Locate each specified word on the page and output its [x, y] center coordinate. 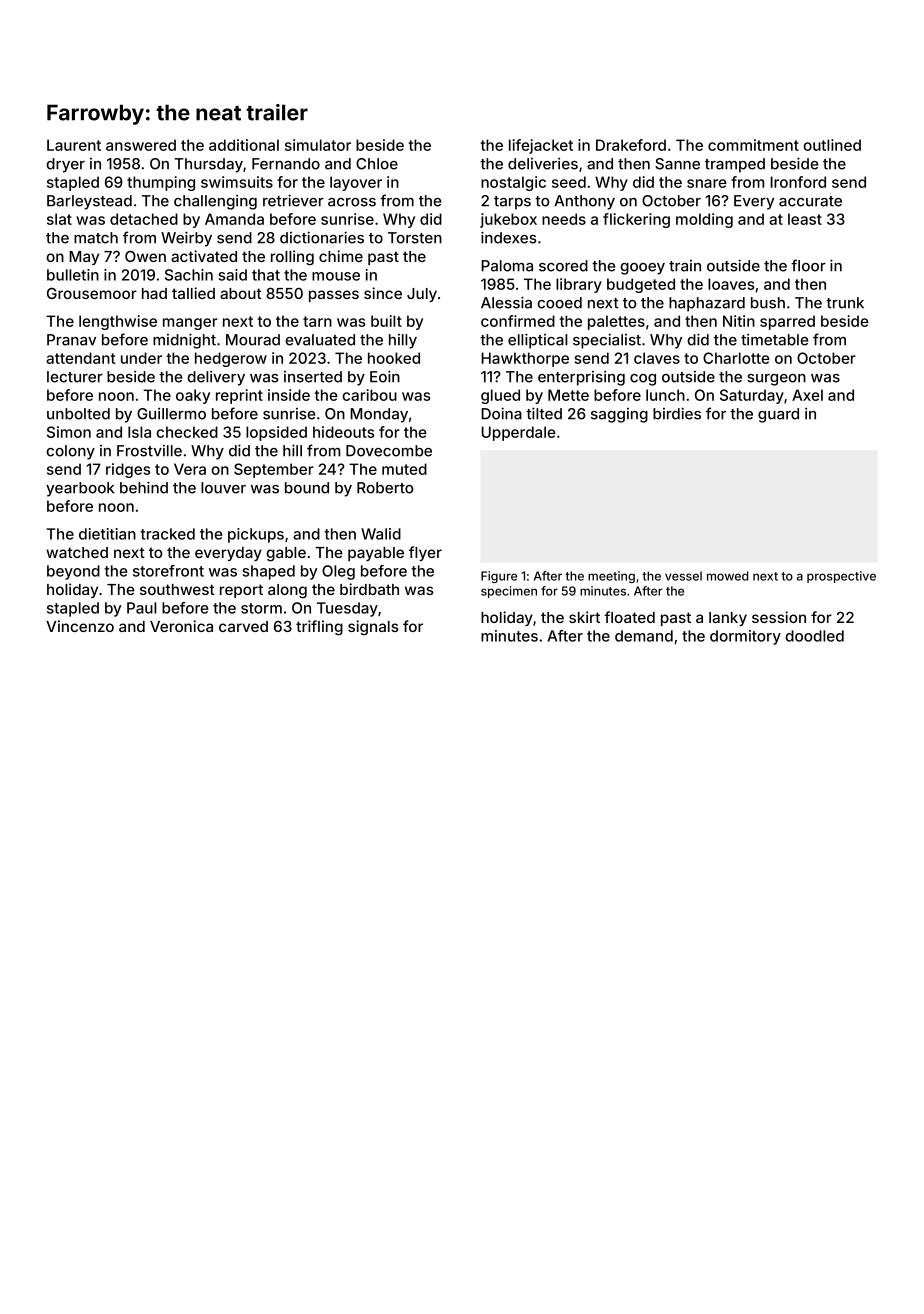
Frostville [149, 451]
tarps [512, 203]
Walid [381, 534]
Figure [499, 577]
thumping [161, 183]
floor [808, 265]
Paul [142, 608]
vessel [683, 576]
